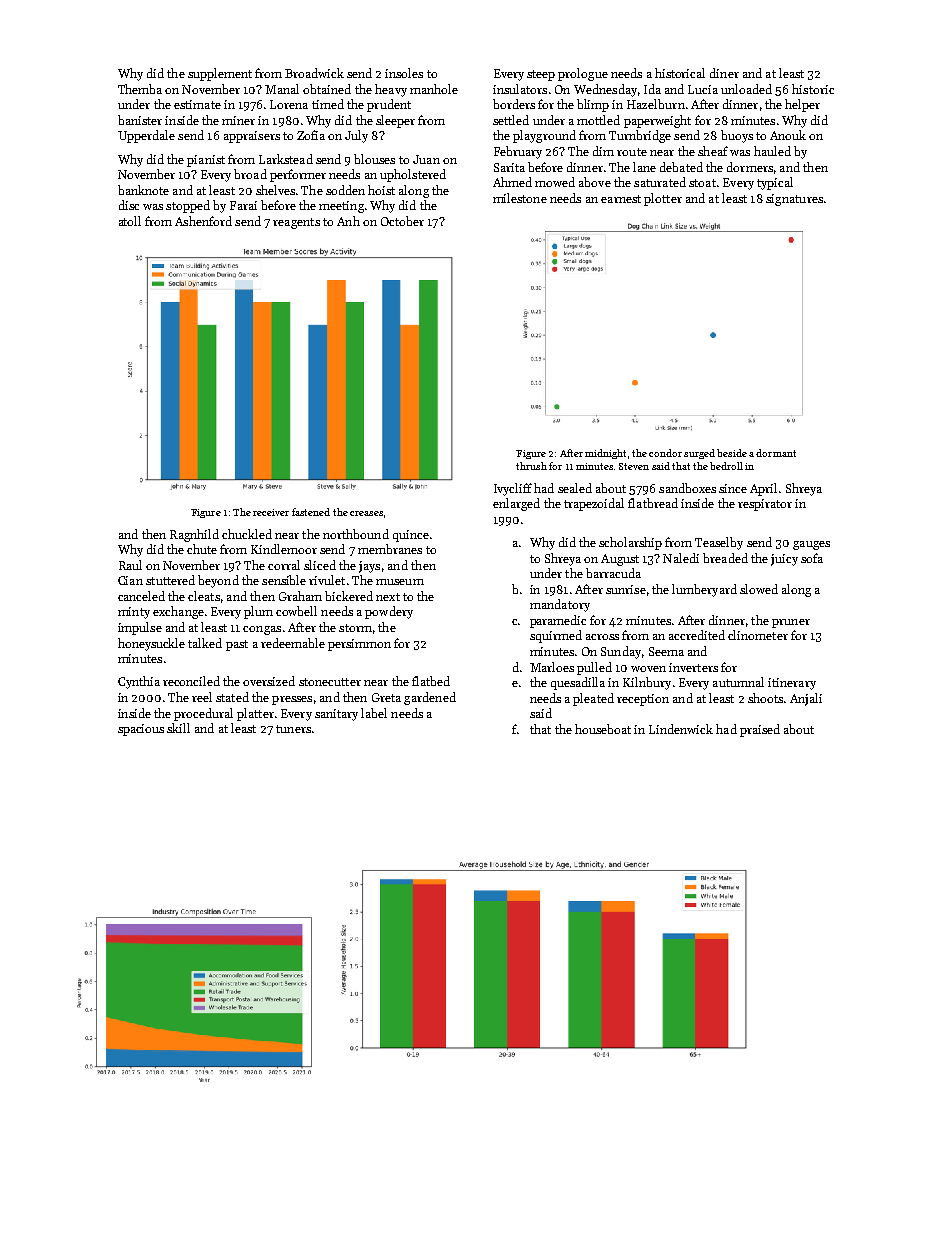 The height and width of the screenshot is (1233, 952). What do you see at coordinates (724, 73) in the screenshot?
I see `diner` at bounding box center [724, 73].
